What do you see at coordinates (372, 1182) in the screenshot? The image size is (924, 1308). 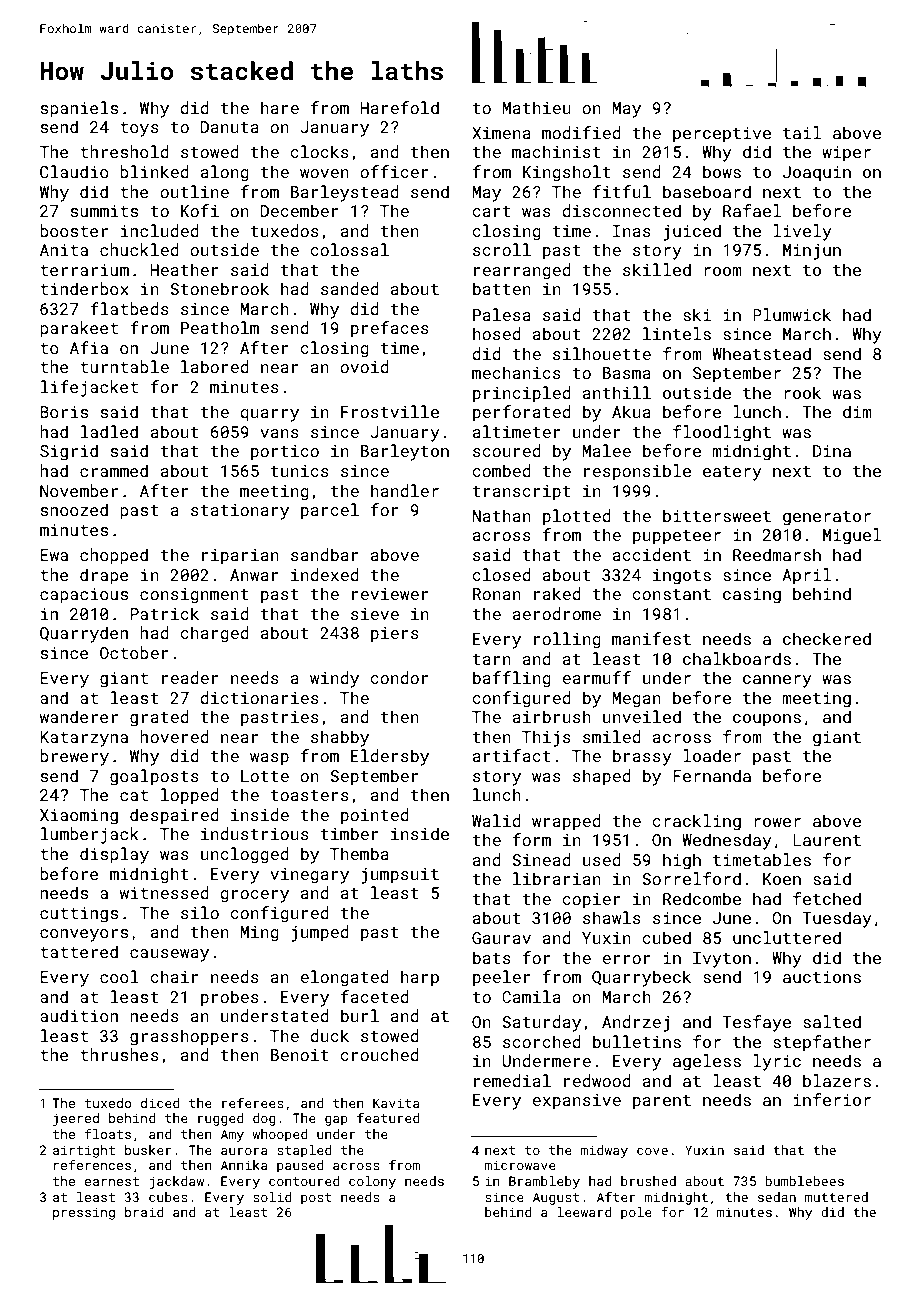 I see `colony` at bounding box center [372, 1182].
